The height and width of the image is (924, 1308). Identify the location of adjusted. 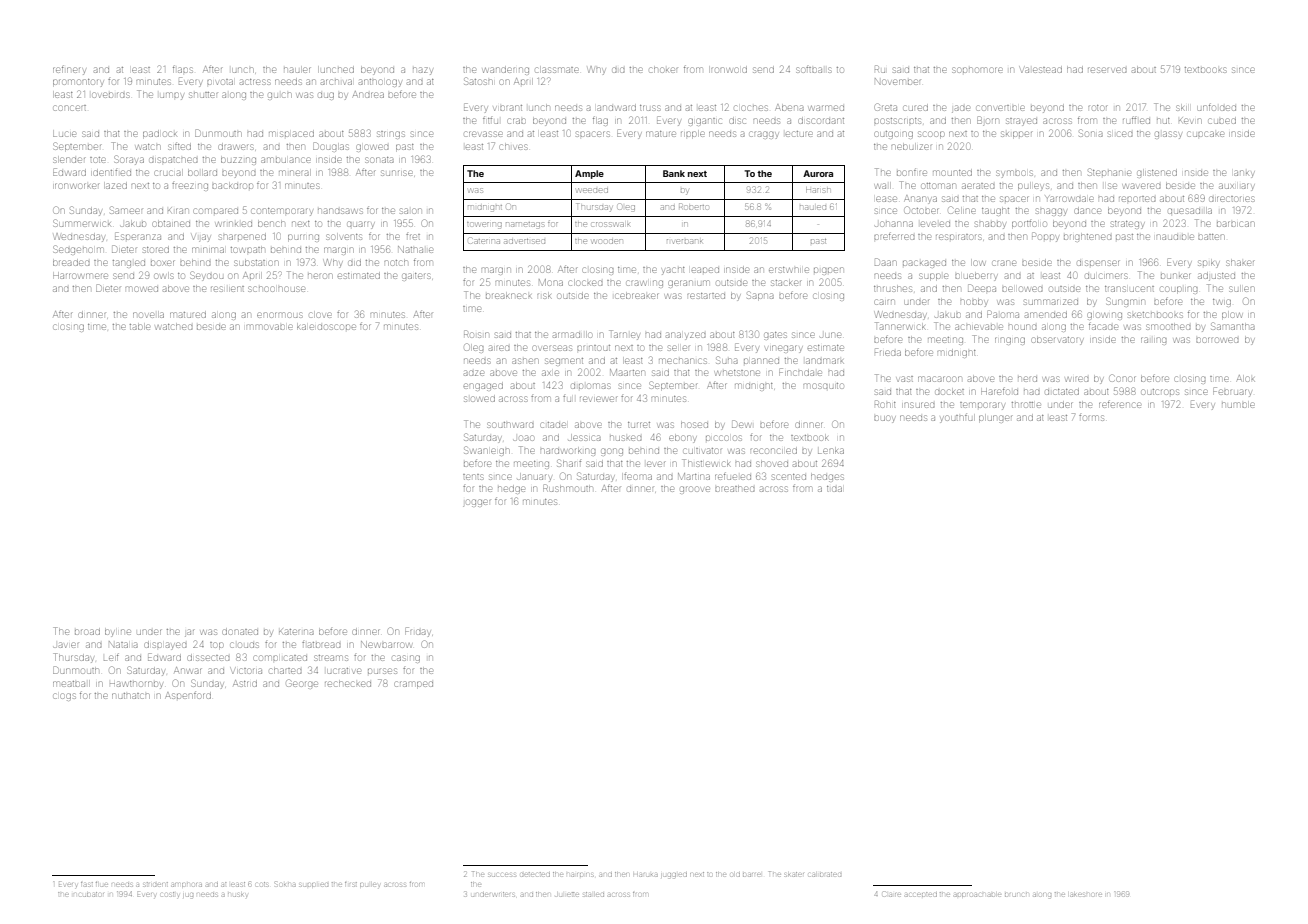
(1216, 276).
